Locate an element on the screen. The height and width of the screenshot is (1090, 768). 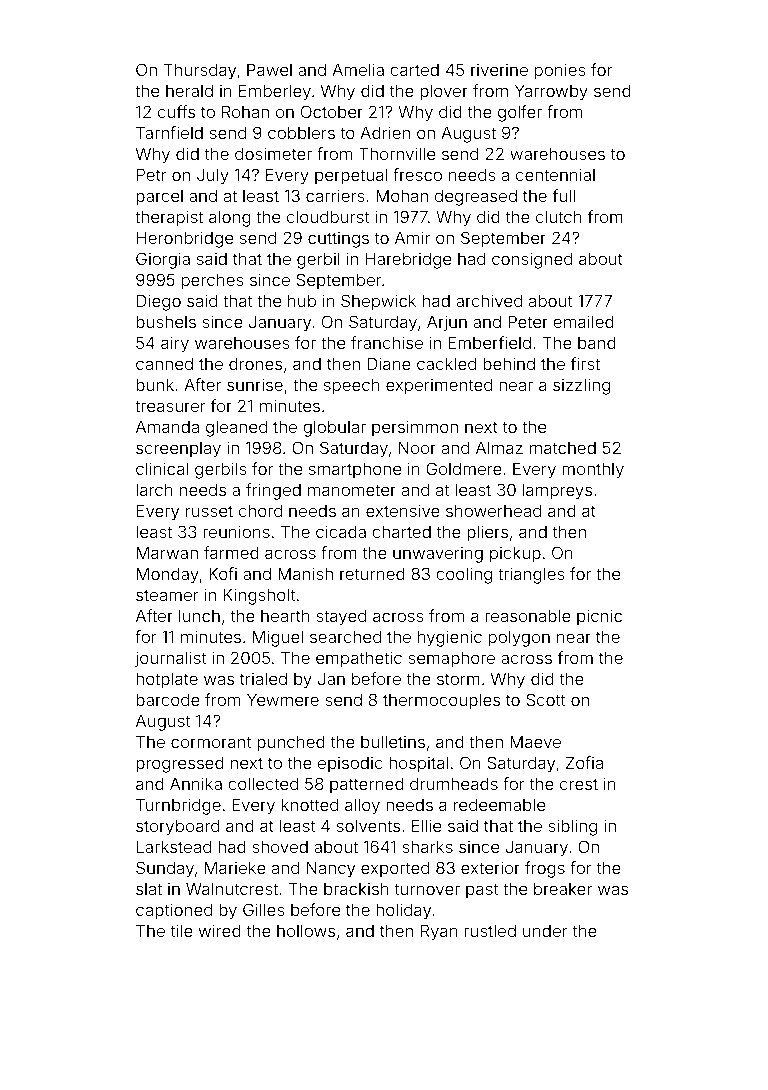
airy is located at coordinates (175, 344).
